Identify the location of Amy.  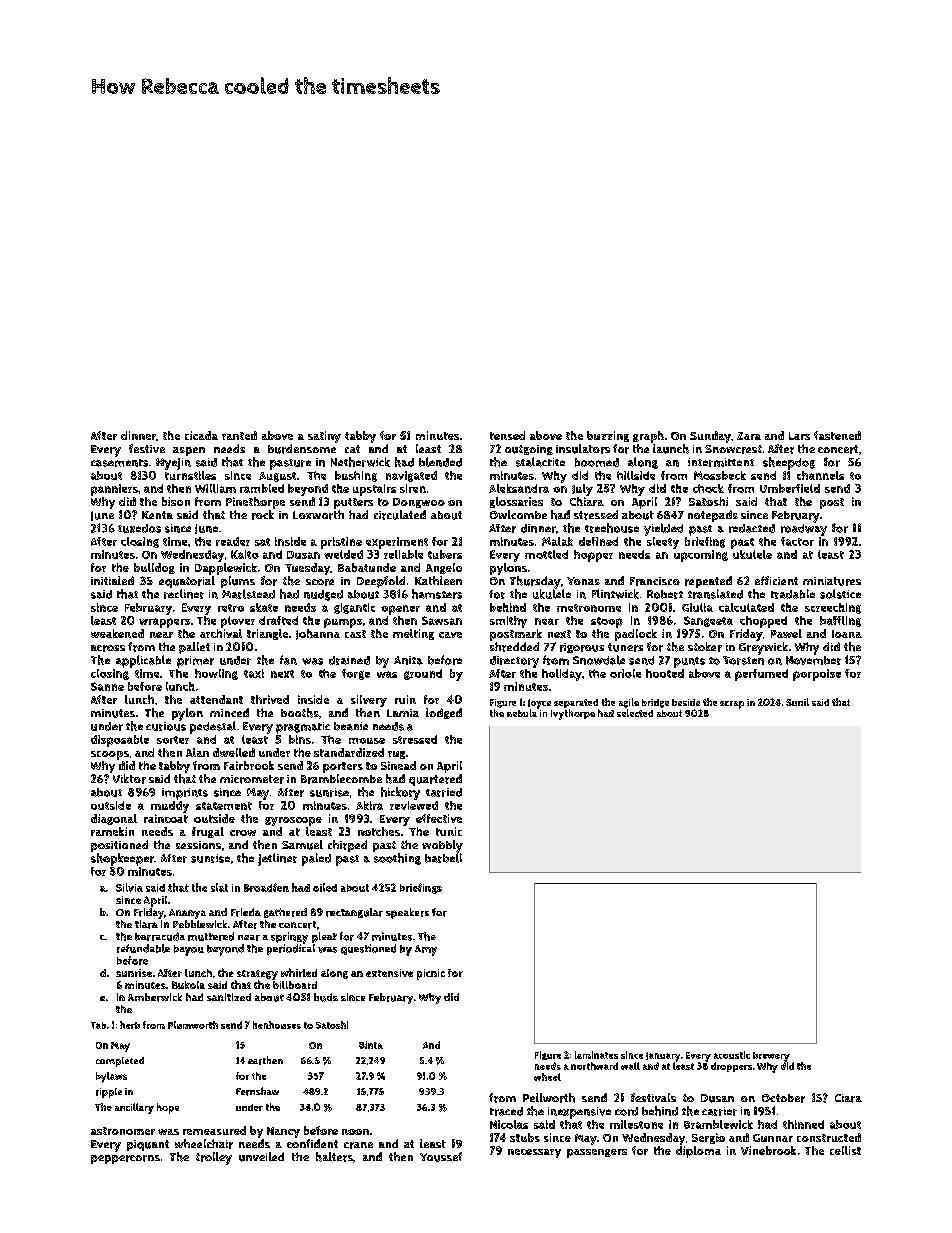
(426, 950).
